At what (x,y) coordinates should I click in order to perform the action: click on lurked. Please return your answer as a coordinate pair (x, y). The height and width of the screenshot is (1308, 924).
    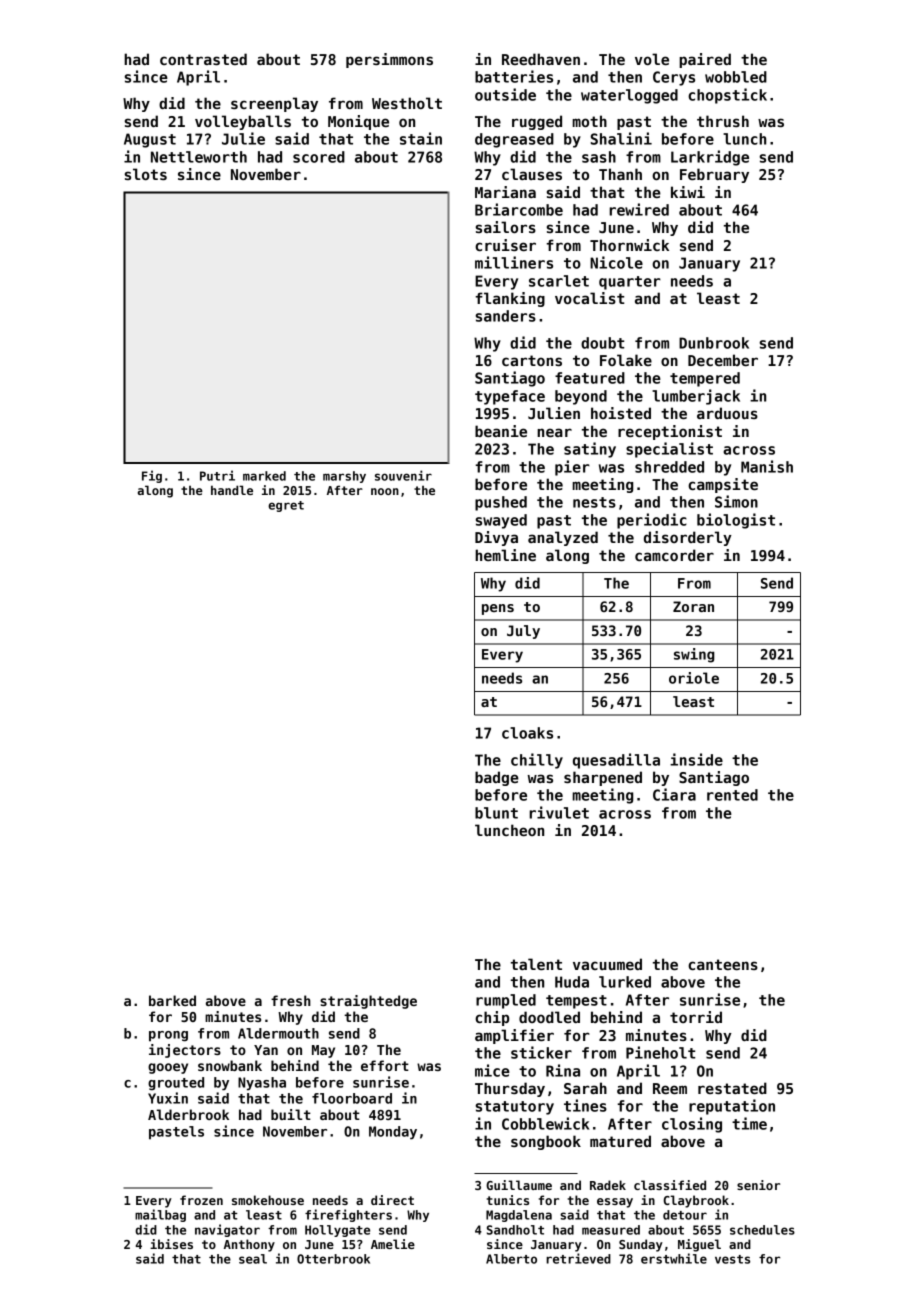
    Looking at the image, I should click on (625, 982).
